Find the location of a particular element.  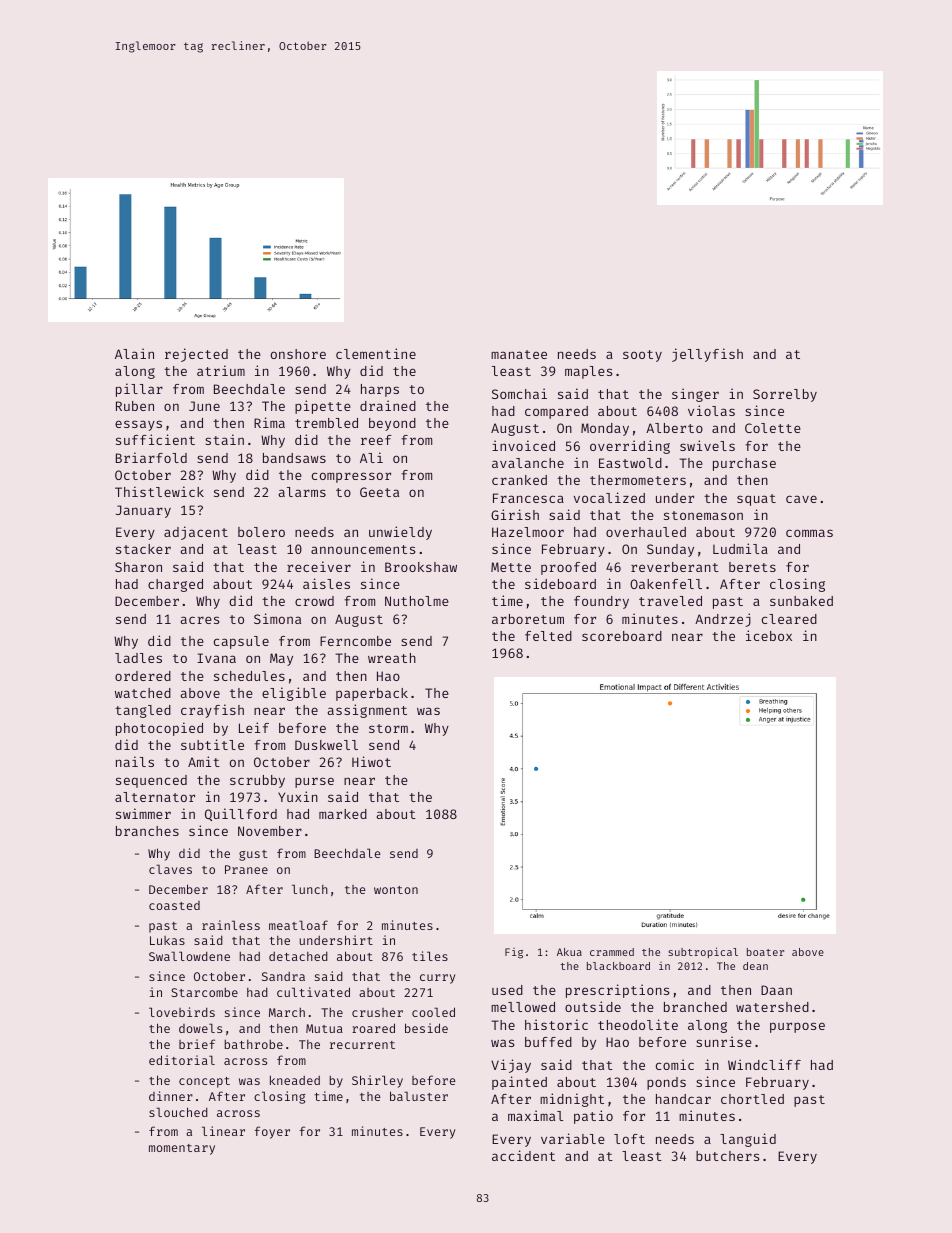

boater is located at coordinates (765, 952).
